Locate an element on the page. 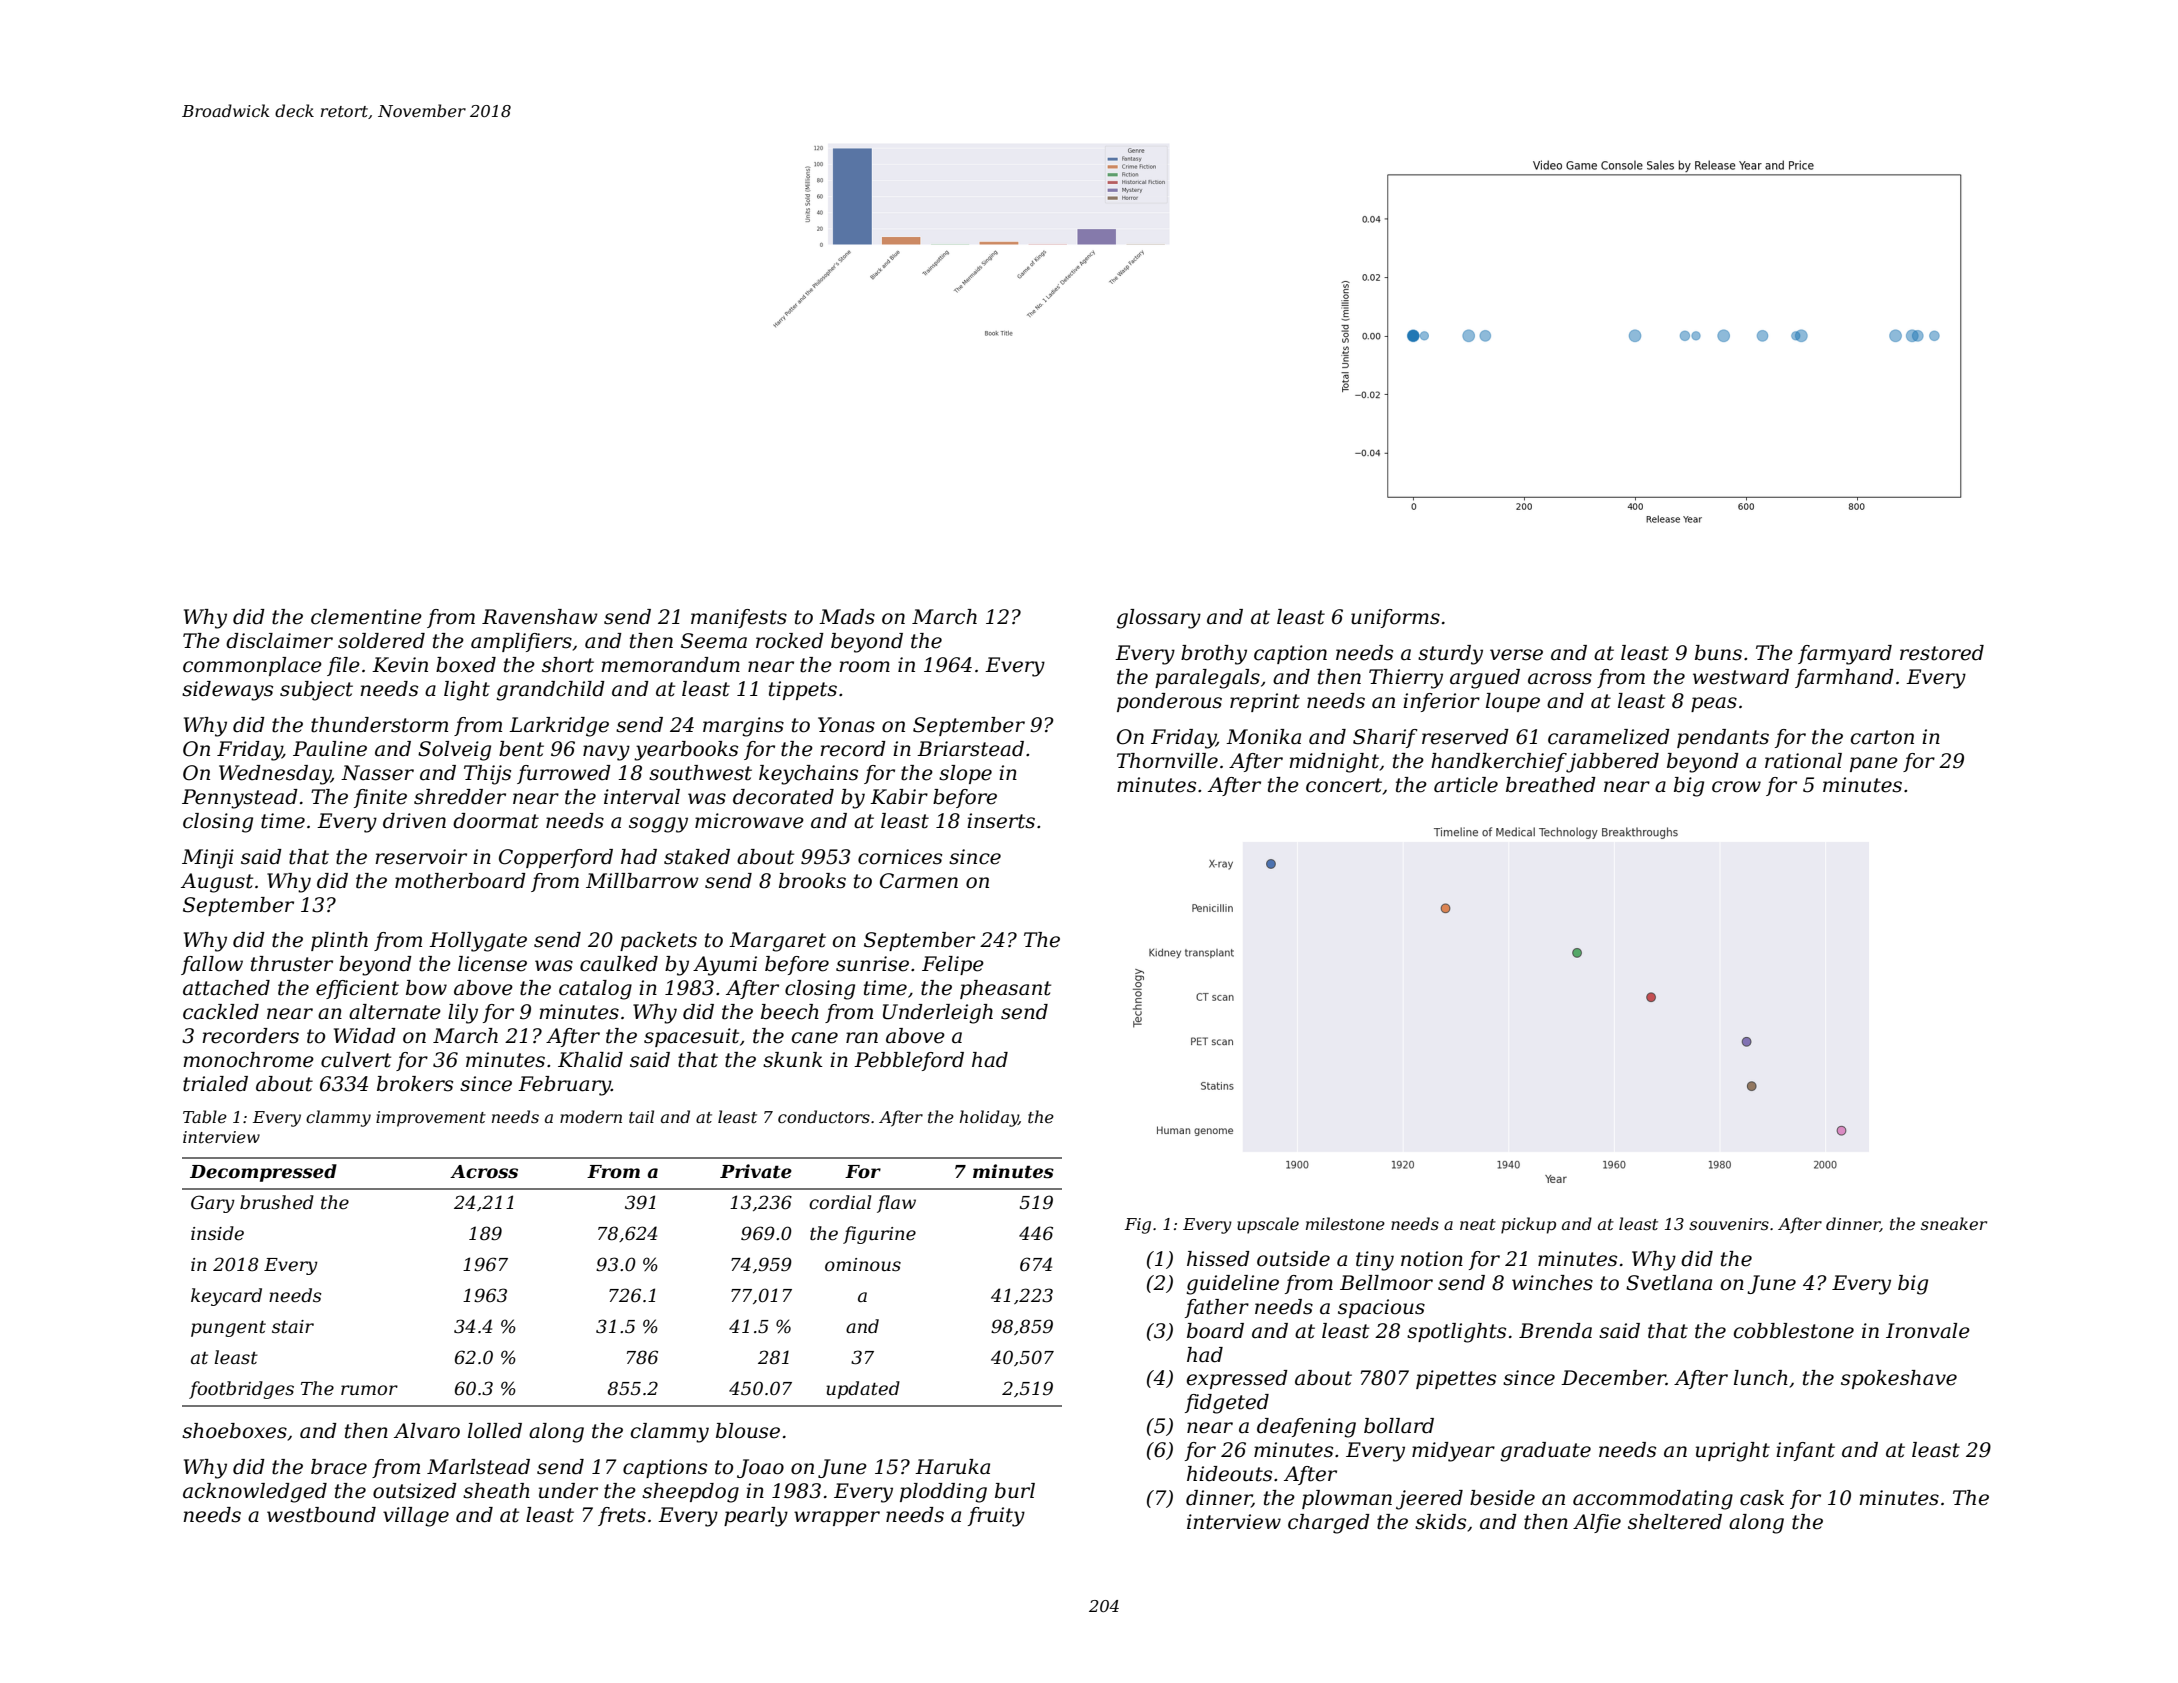 The width and height of the document is (2178, 1683). tippets is located at coordinates (803, 690).
